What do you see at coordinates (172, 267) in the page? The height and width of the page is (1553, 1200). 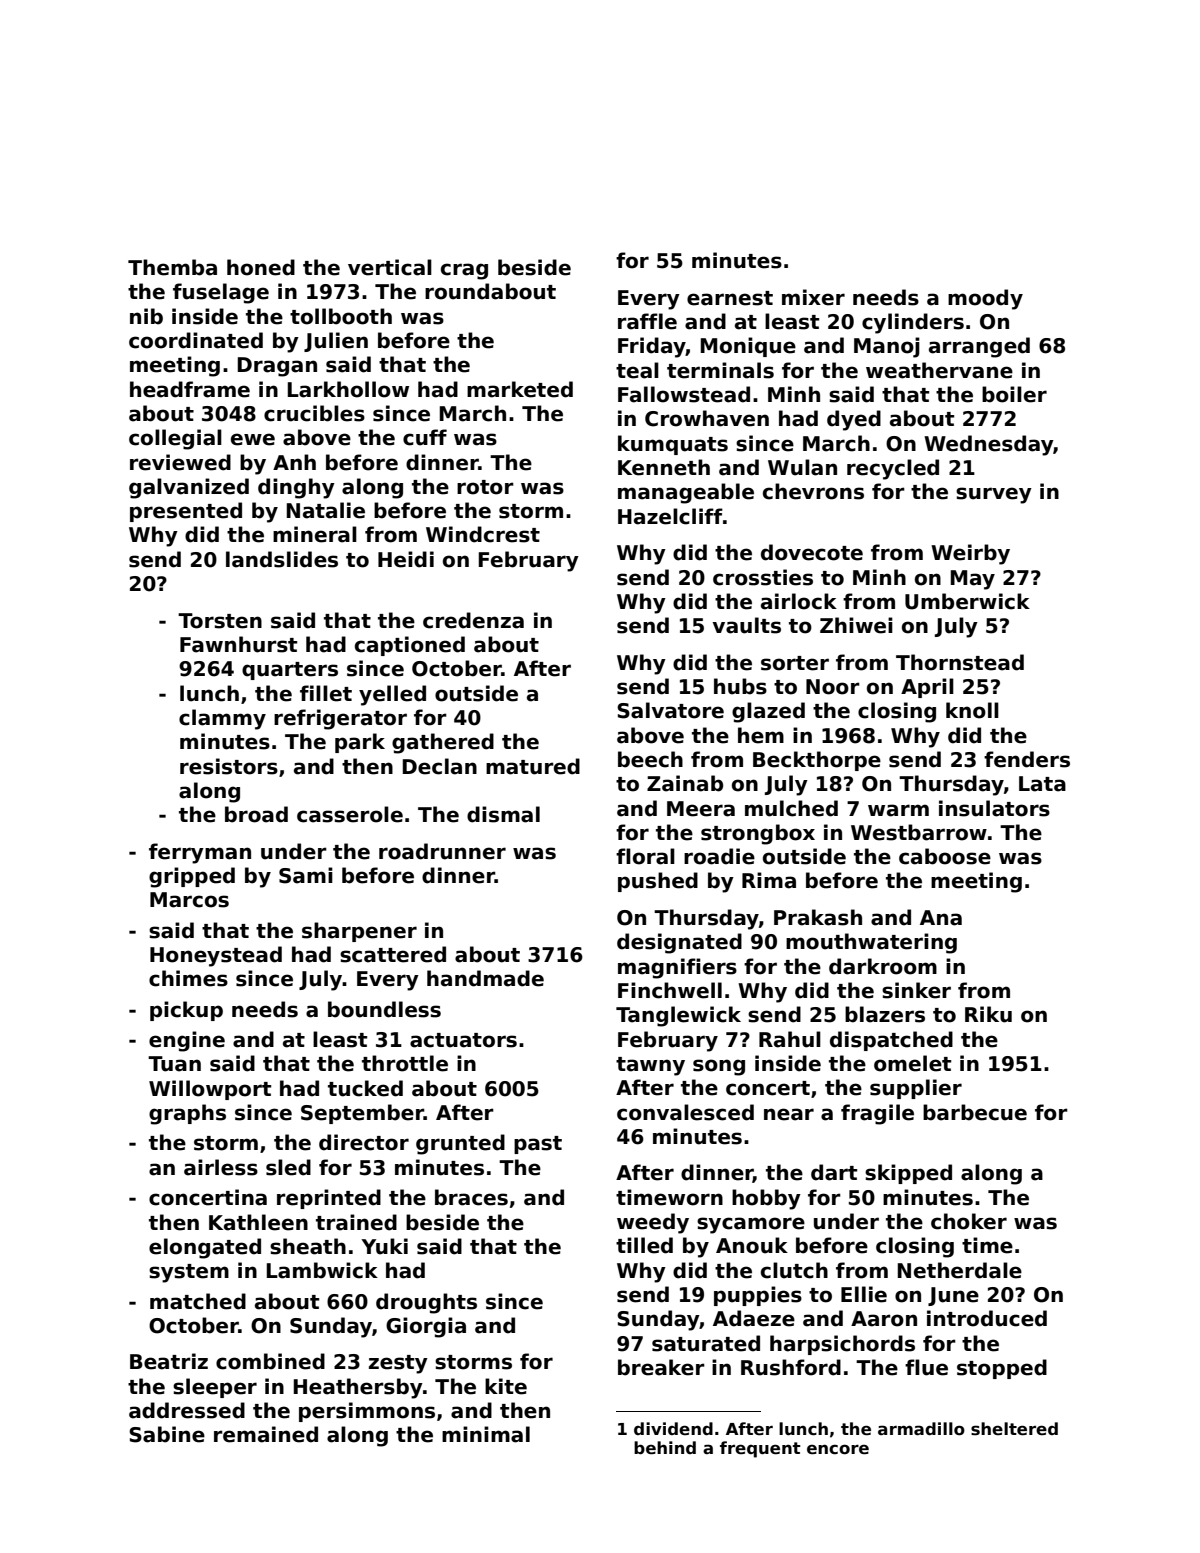 I see `Themba` at bounding box center [172, 267].
